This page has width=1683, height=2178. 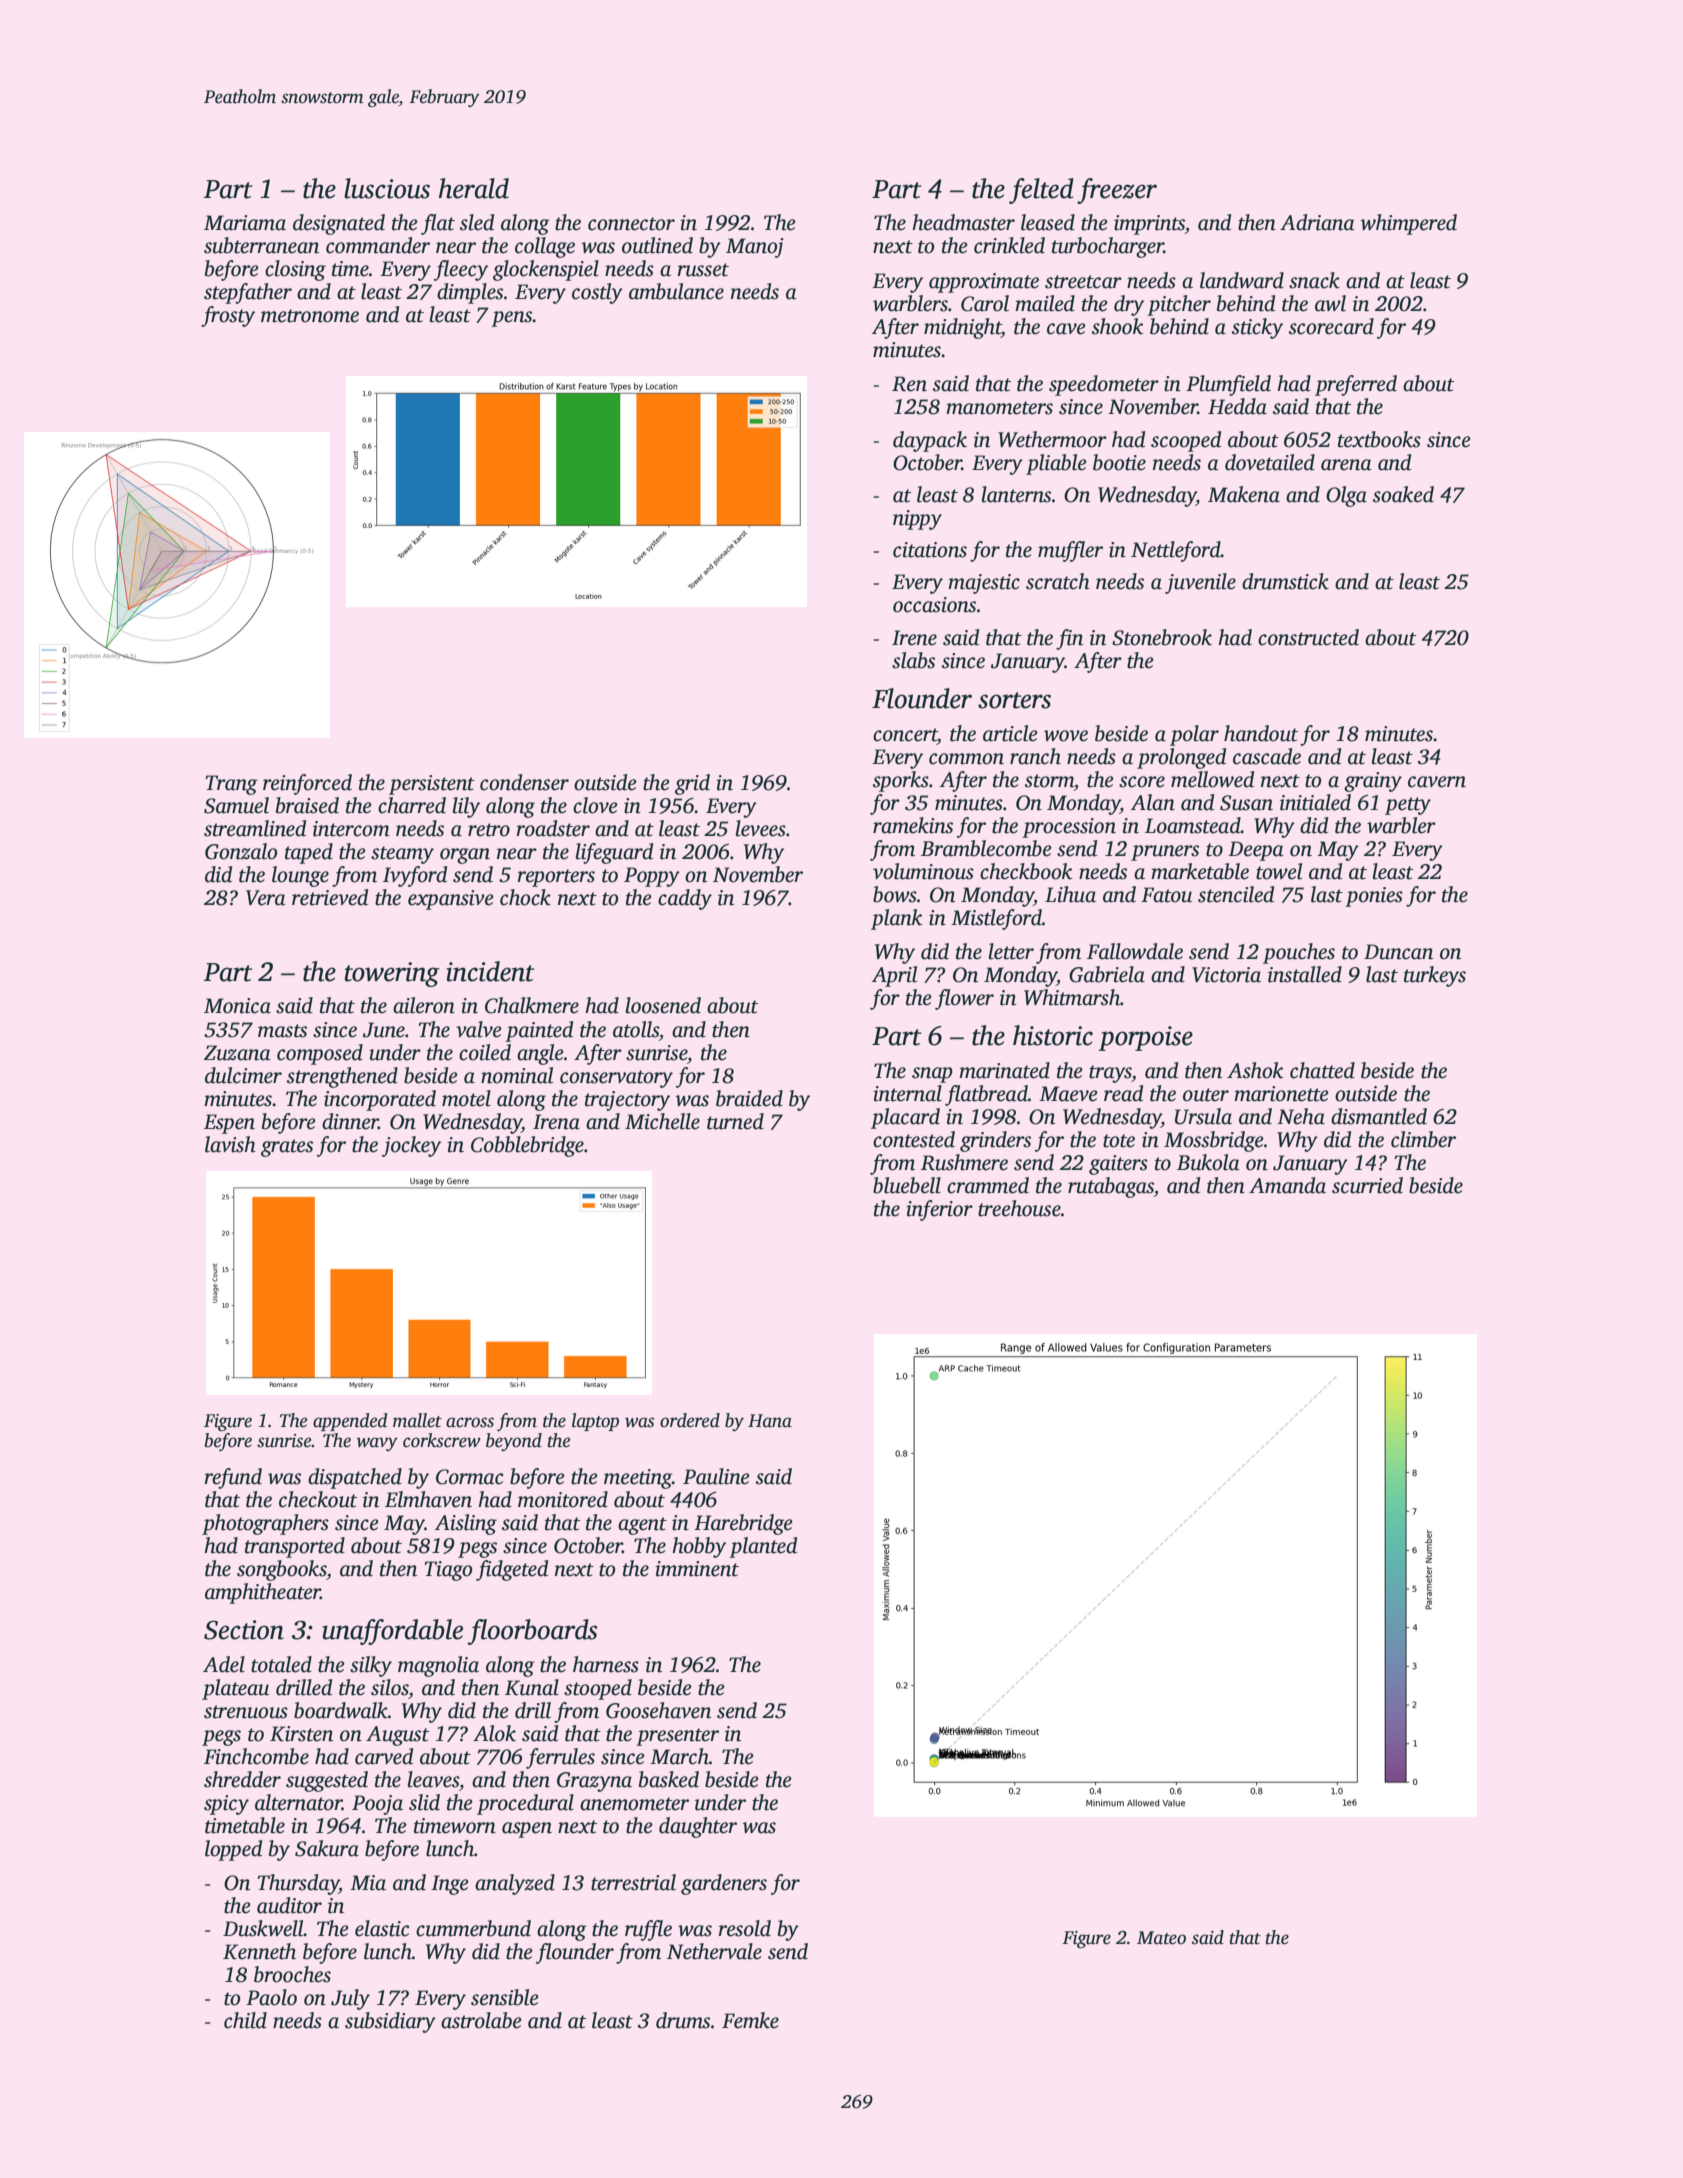 I want to click on imminent, so click(x=697, y=1569).
